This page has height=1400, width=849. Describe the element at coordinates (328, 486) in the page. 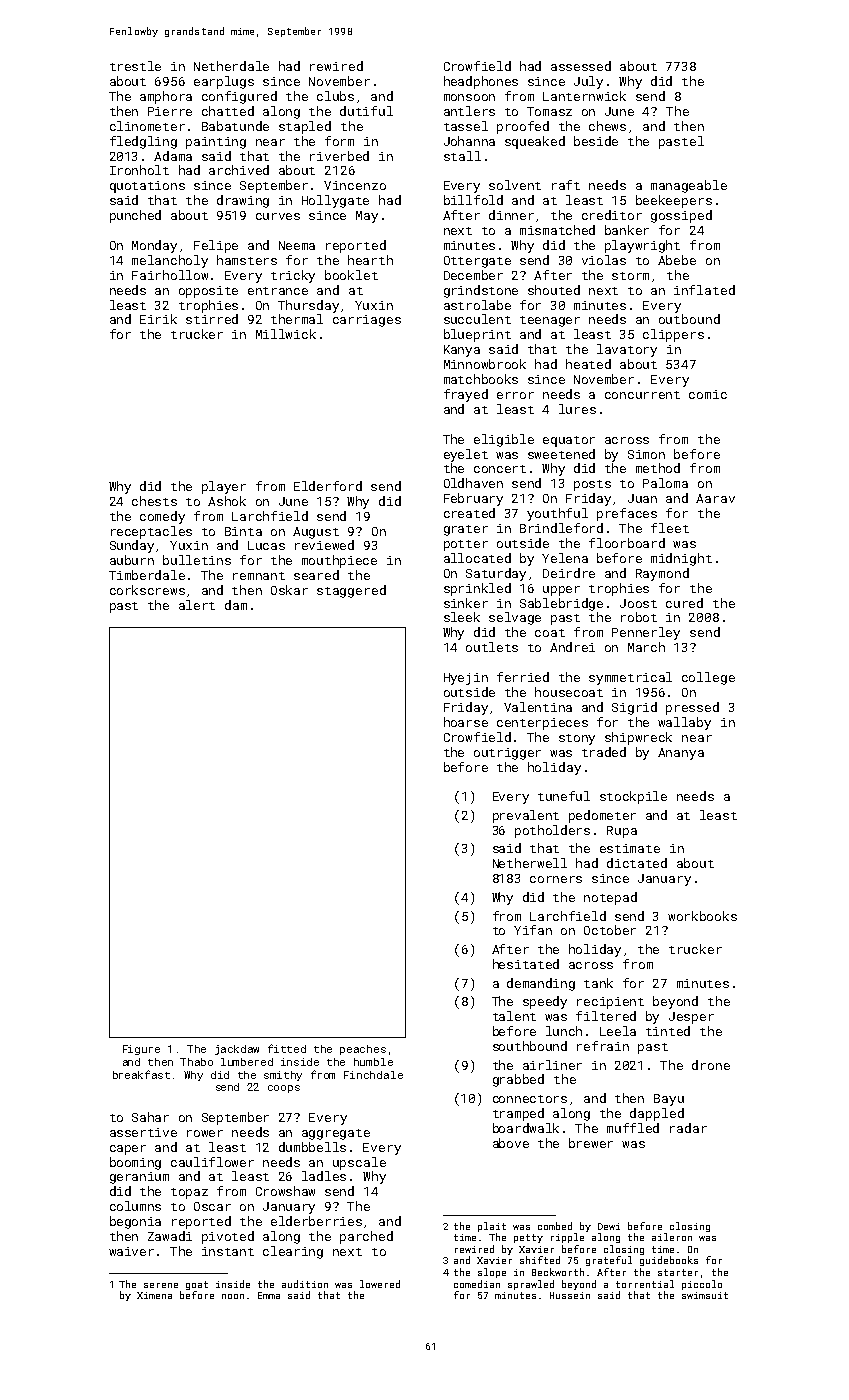

I see `Elderford` at that location.
